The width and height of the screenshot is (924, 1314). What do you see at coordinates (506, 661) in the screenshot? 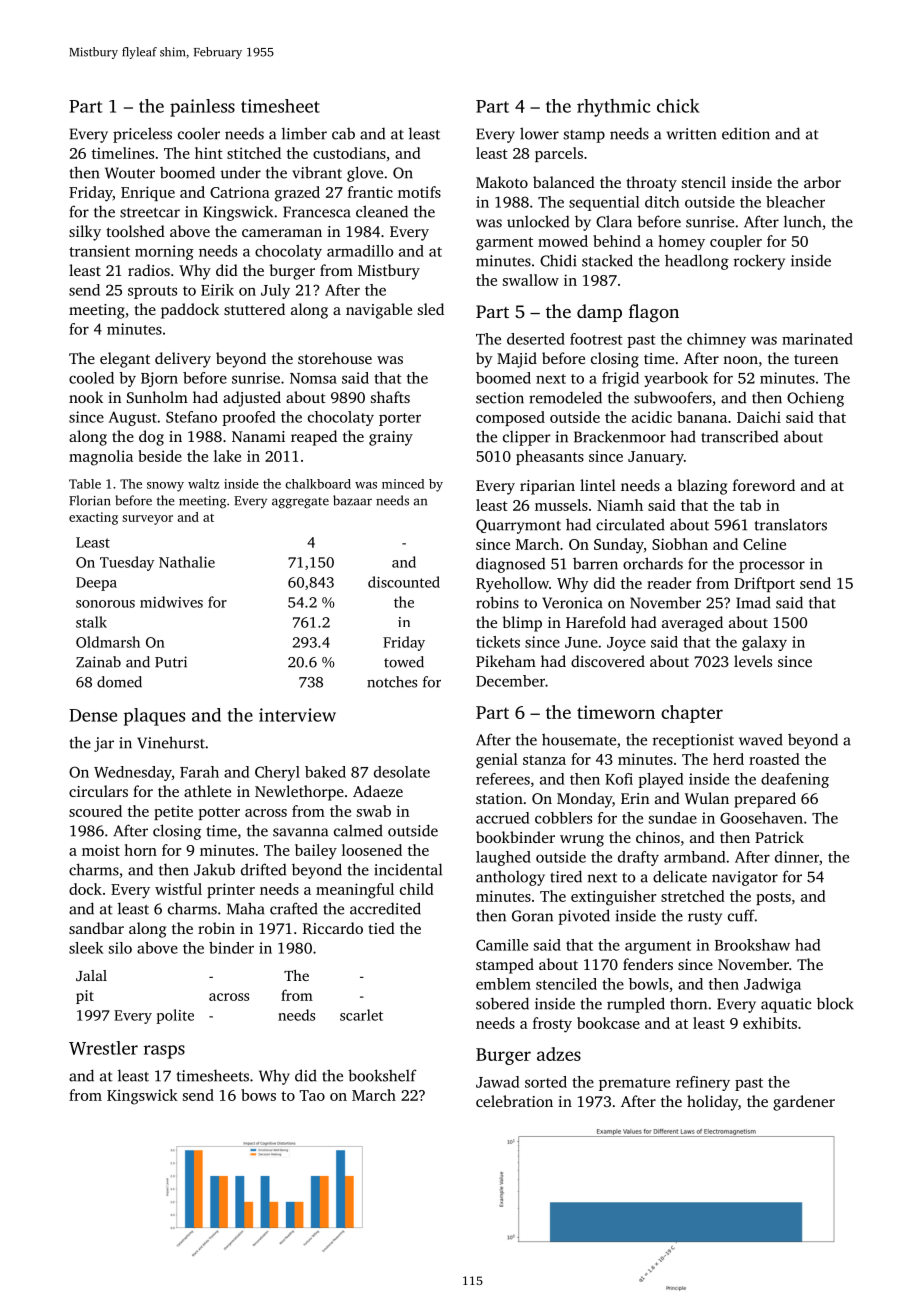
I see `Pikeham` at bounding box center [506, 661].
